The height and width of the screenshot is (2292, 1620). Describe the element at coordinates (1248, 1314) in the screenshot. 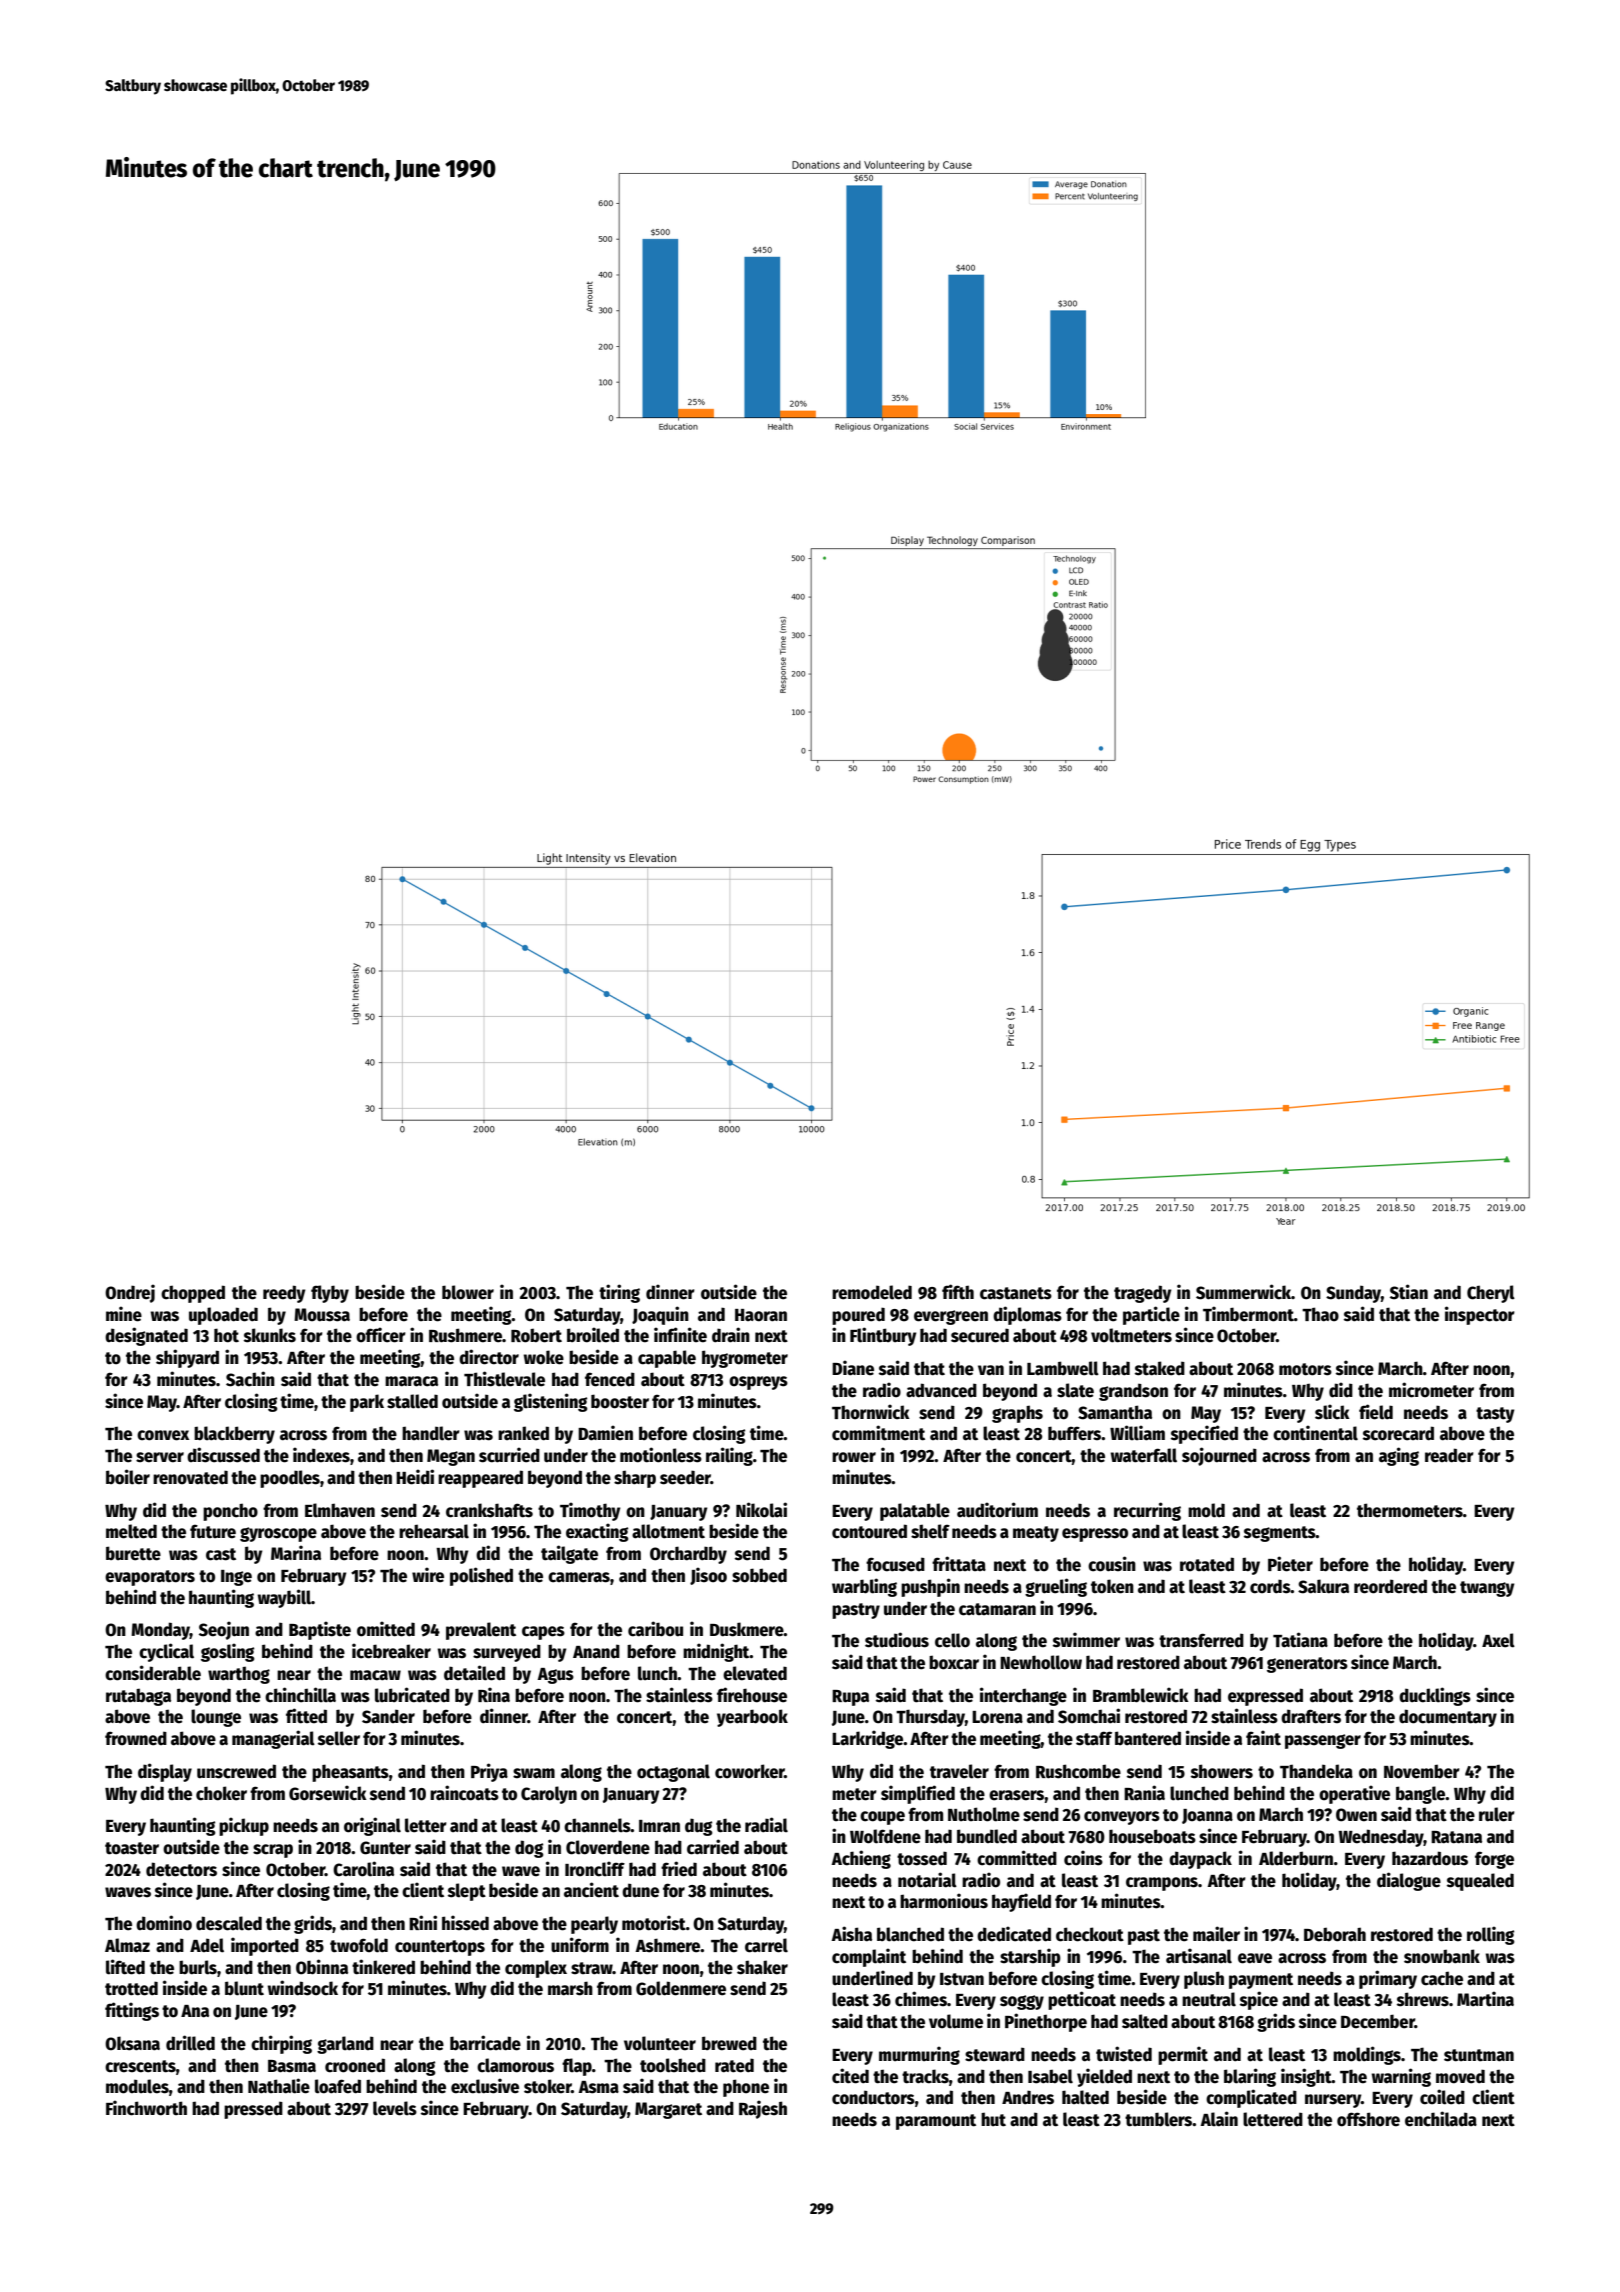

I see `Timbermont` at that location.
